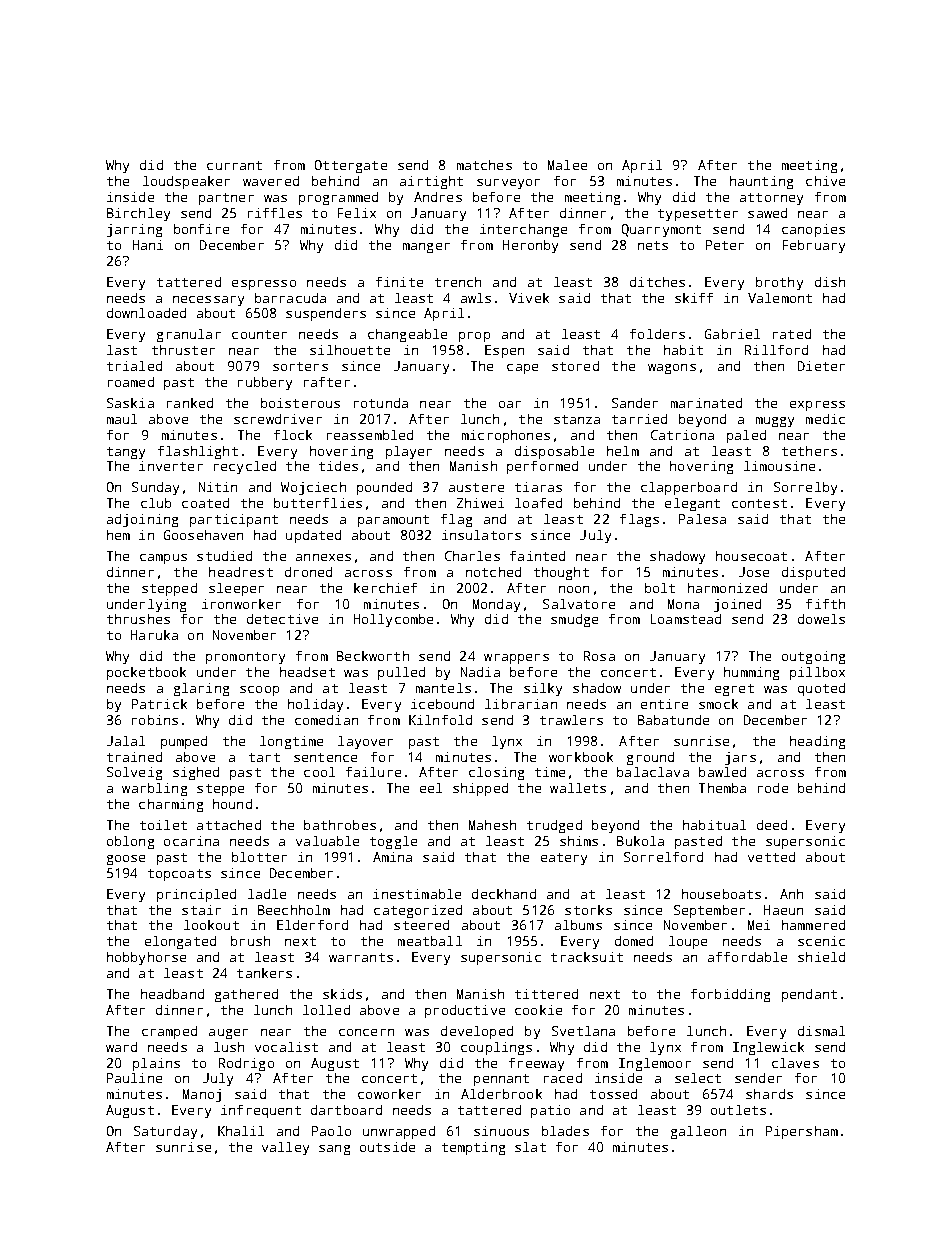 The width and height of the page is (952, 1233). What do you see at coordinates (575, 366) in the page?
I see `stored` at bounding box center [575, 366].
